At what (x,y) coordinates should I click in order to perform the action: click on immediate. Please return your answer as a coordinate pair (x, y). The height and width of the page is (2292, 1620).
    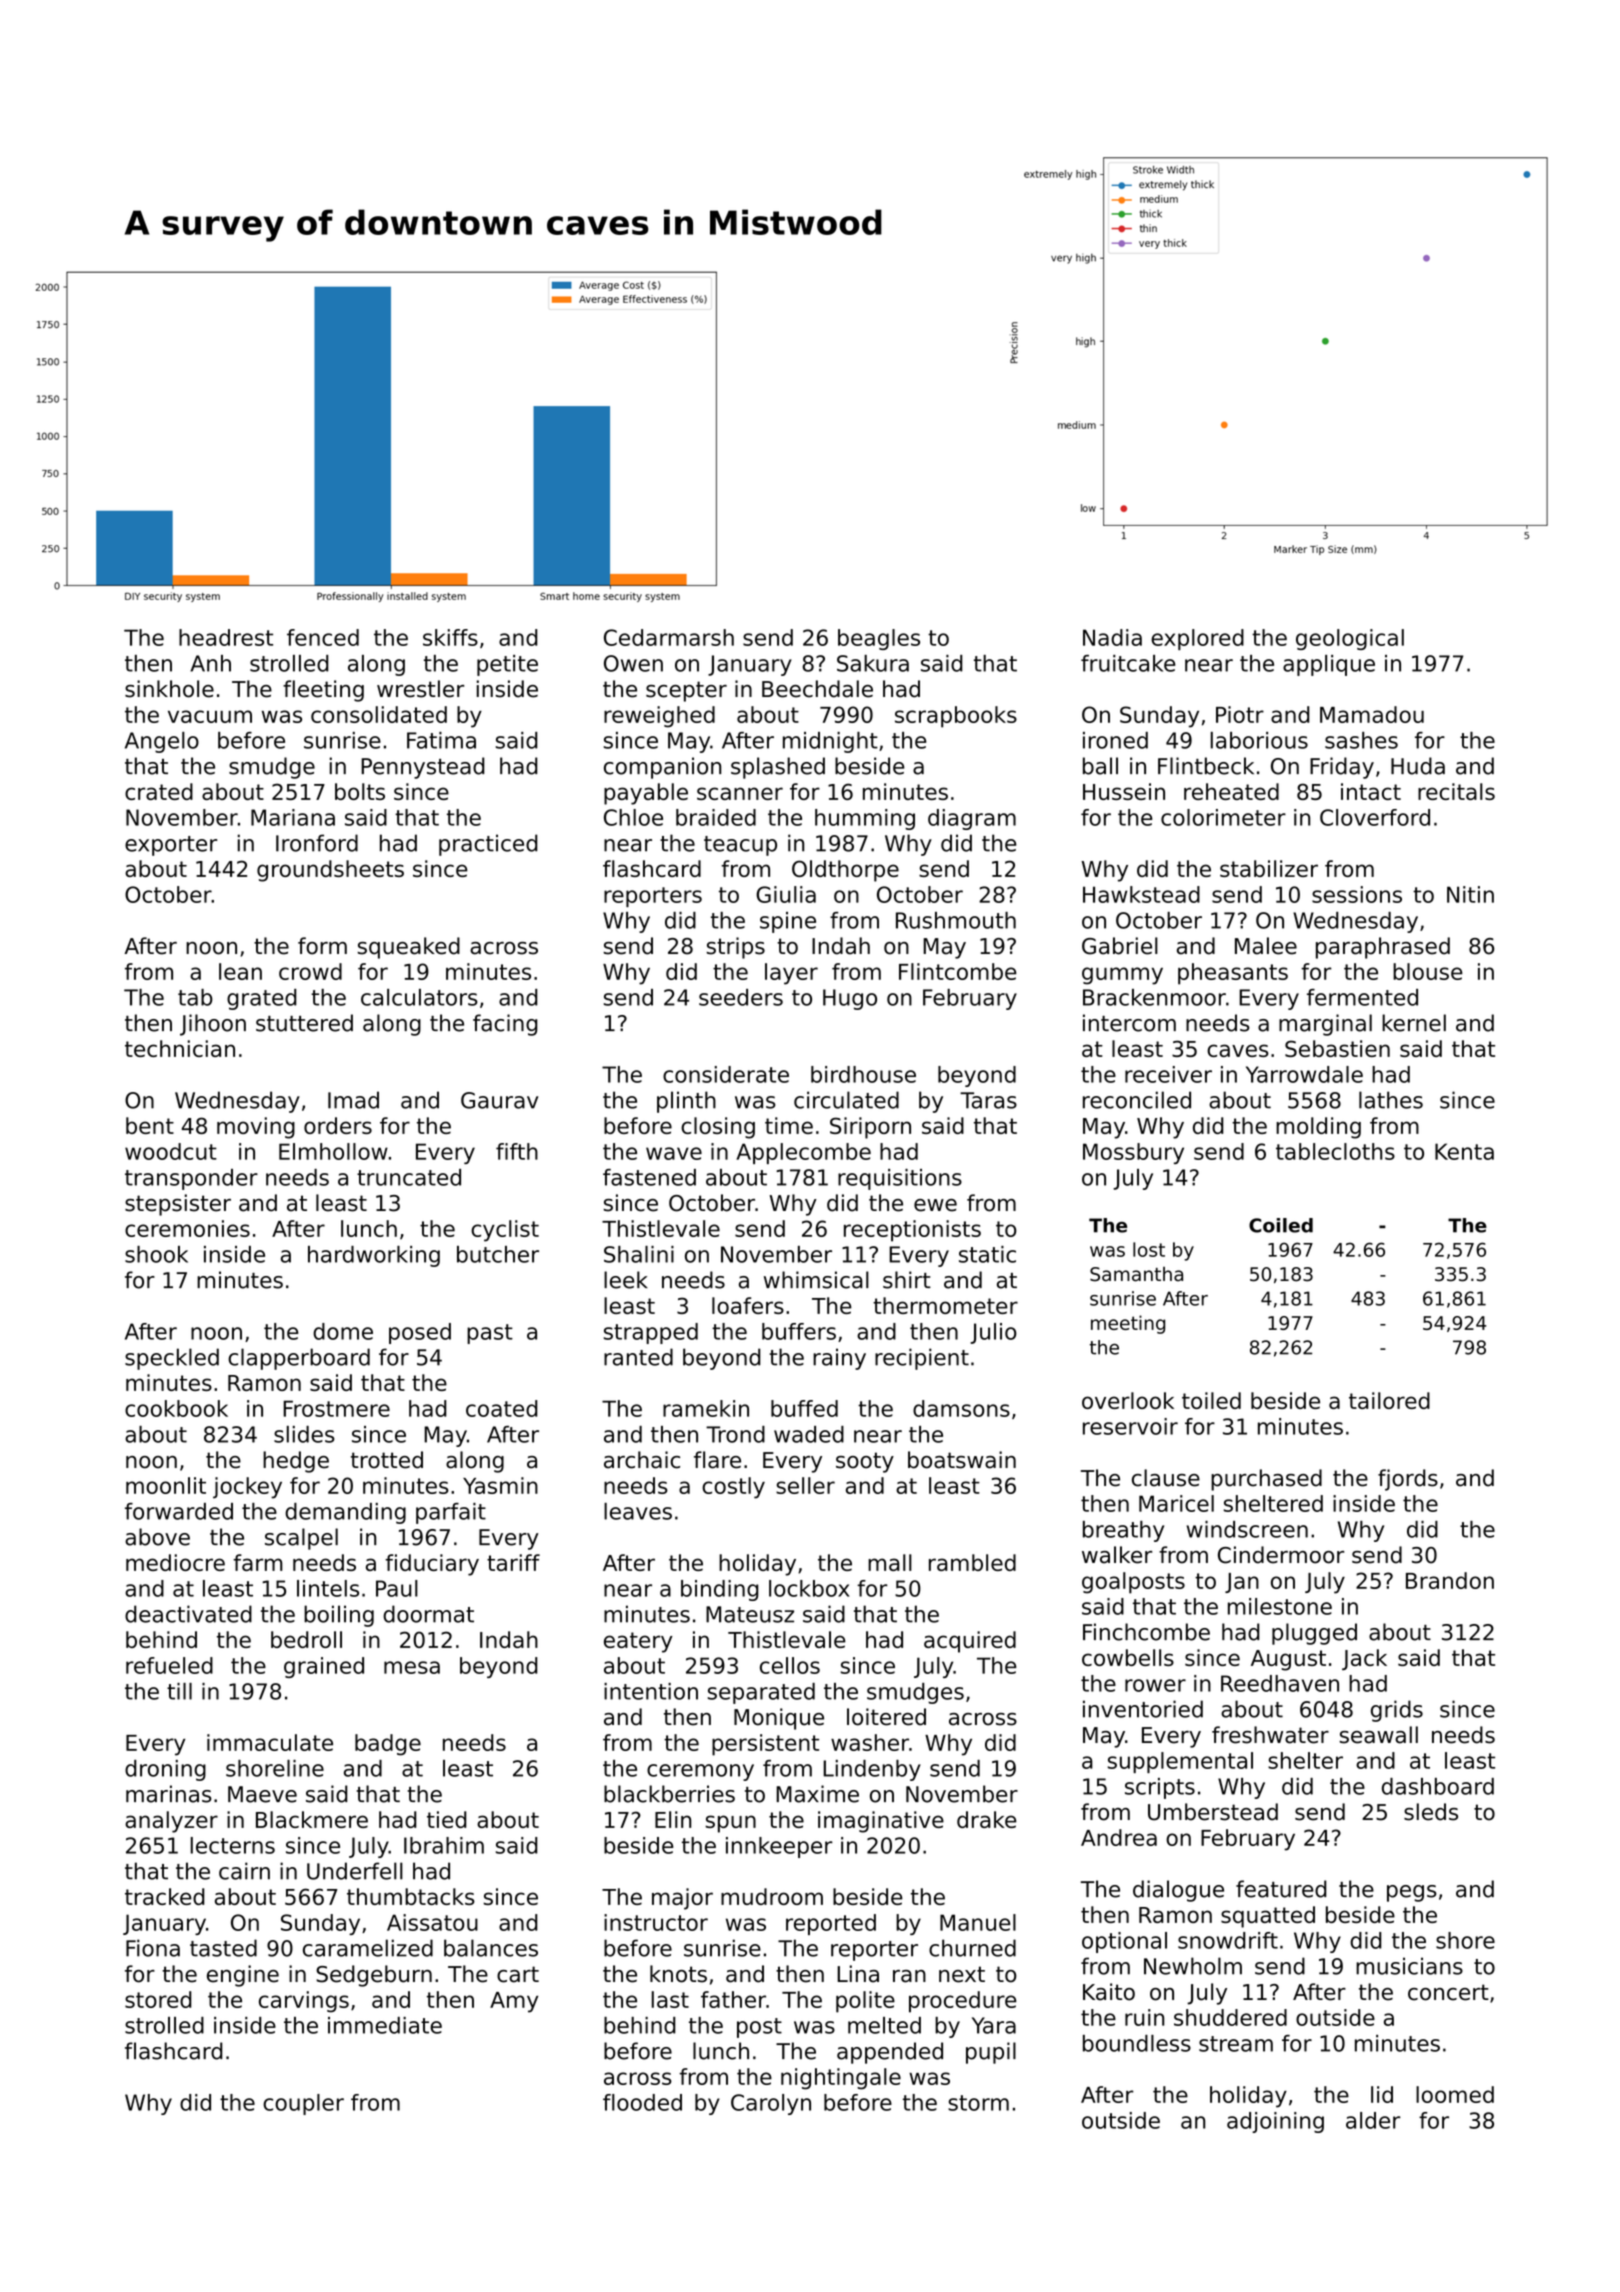
    Looking at the image, I should click on (385, 2025).
